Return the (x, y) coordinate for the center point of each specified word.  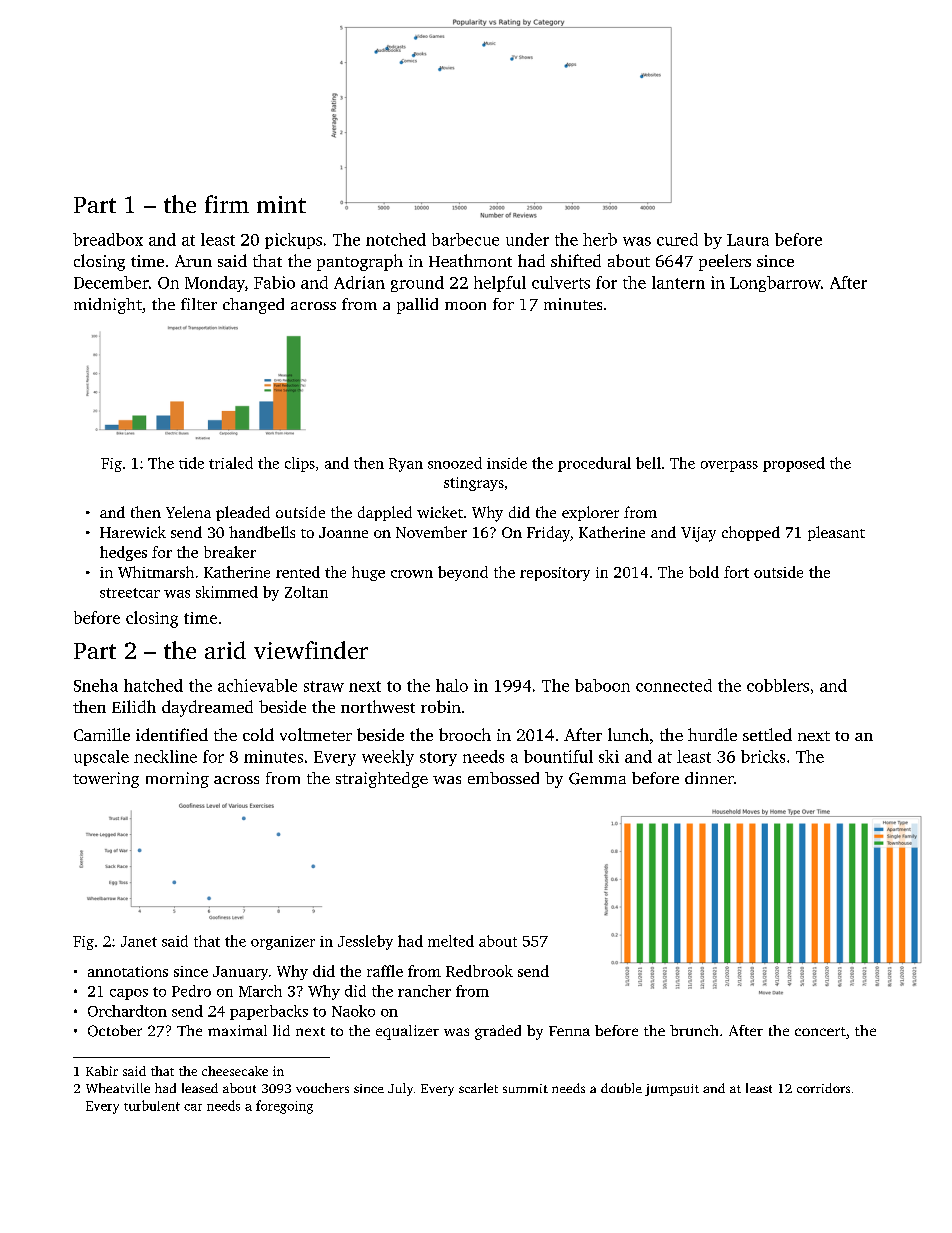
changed (253, 306)
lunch (628, 734)
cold (258, 734)
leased (200, 1088)
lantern (678, 282)
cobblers (778, 685)
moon (465, 306)
